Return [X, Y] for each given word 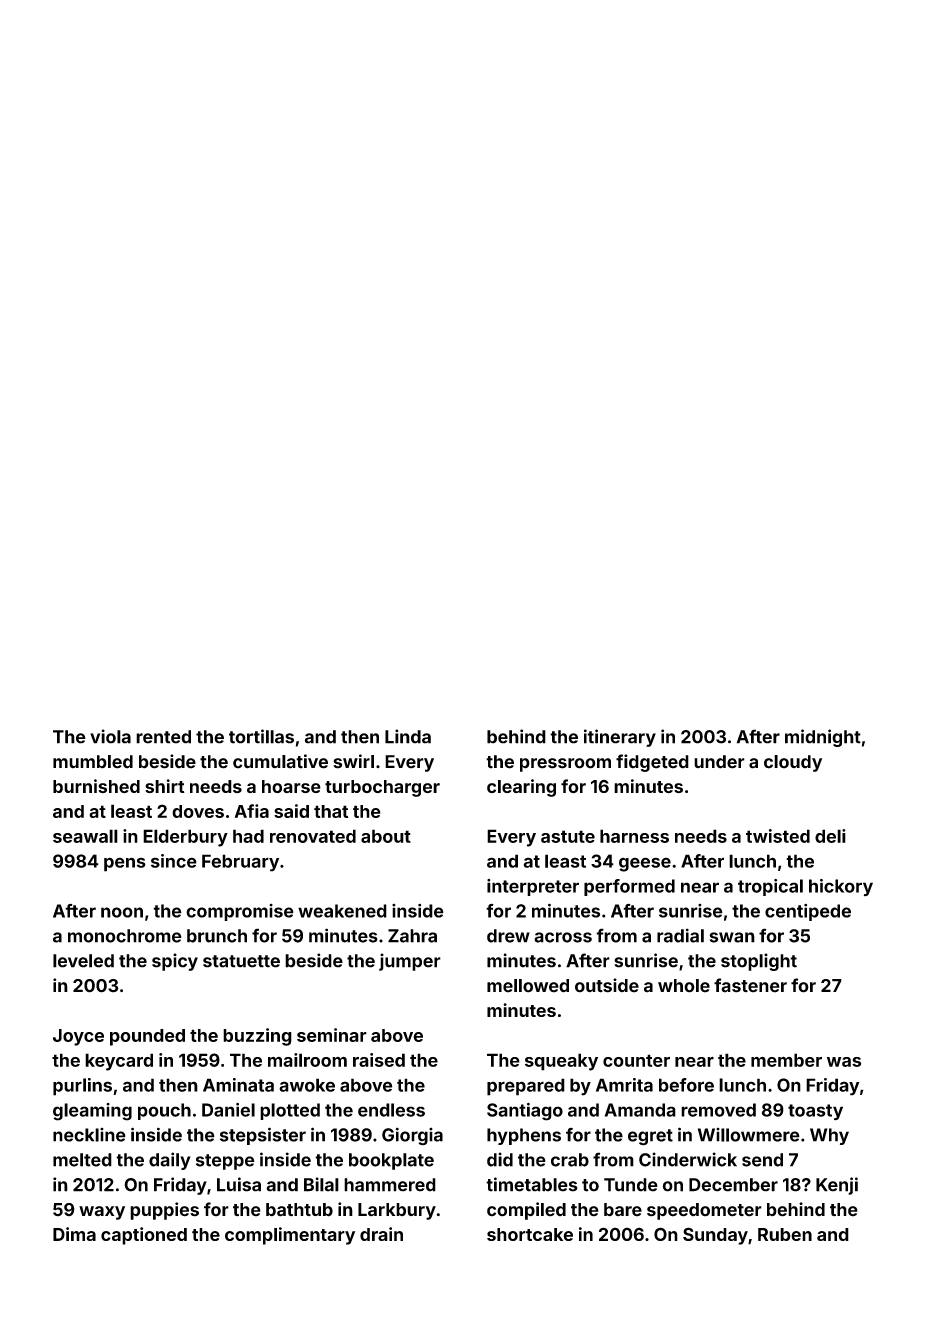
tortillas [261, 736]
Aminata [238, 1085]
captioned [144, 1236]
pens [125, 864]
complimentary [290, 1236]
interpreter [533, 887]
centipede [808, 912]
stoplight [759, 962]
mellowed [528, 986]
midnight [823, 738]
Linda [408, 736]
